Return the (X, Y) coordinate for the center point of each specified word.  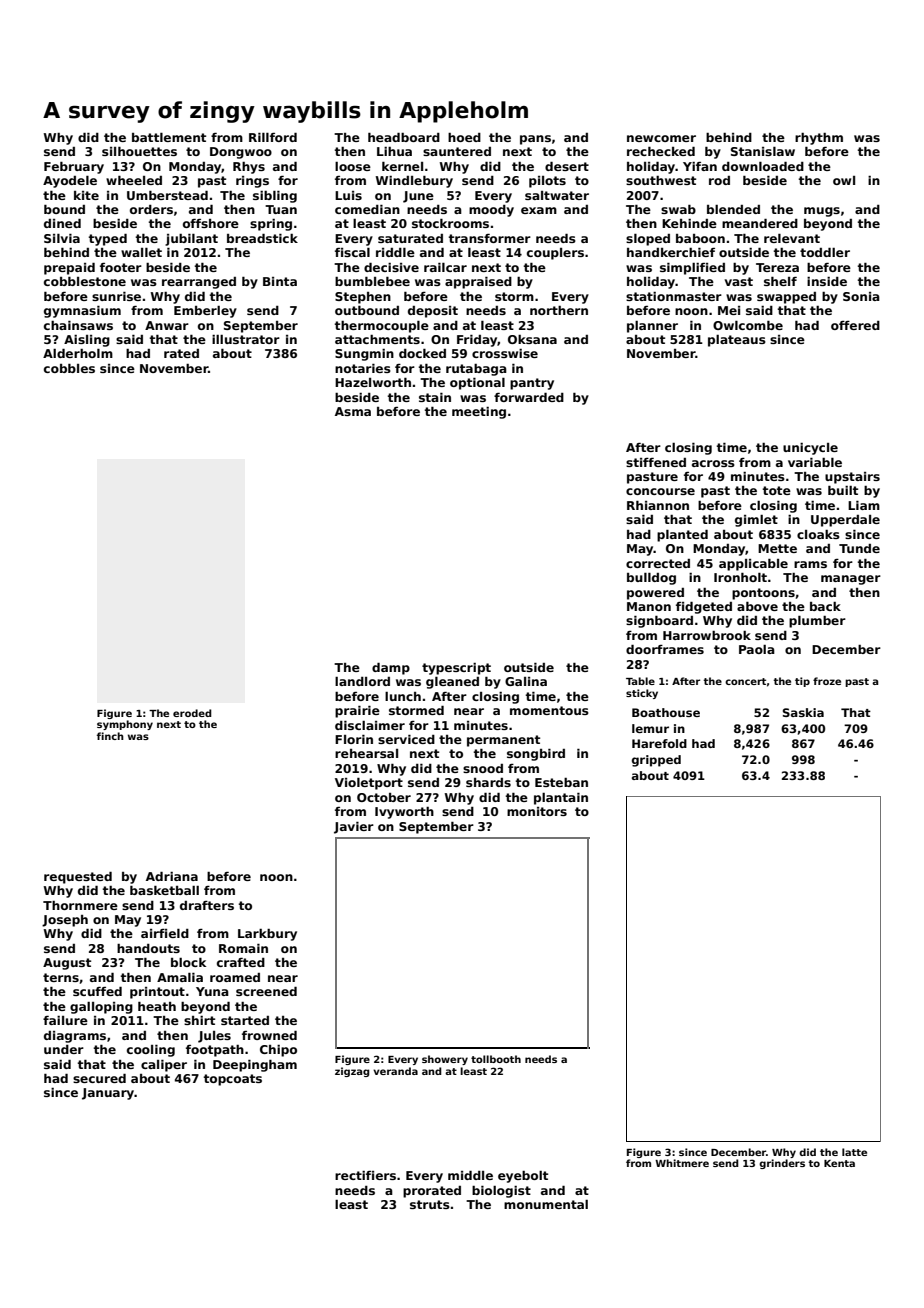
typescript (456, 669)
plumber (817, 622)
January (108, 1094)
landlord (362, 681)
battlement (169, 137)
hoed (464, 137)
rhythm (819, 139)
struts (430, 1204)
